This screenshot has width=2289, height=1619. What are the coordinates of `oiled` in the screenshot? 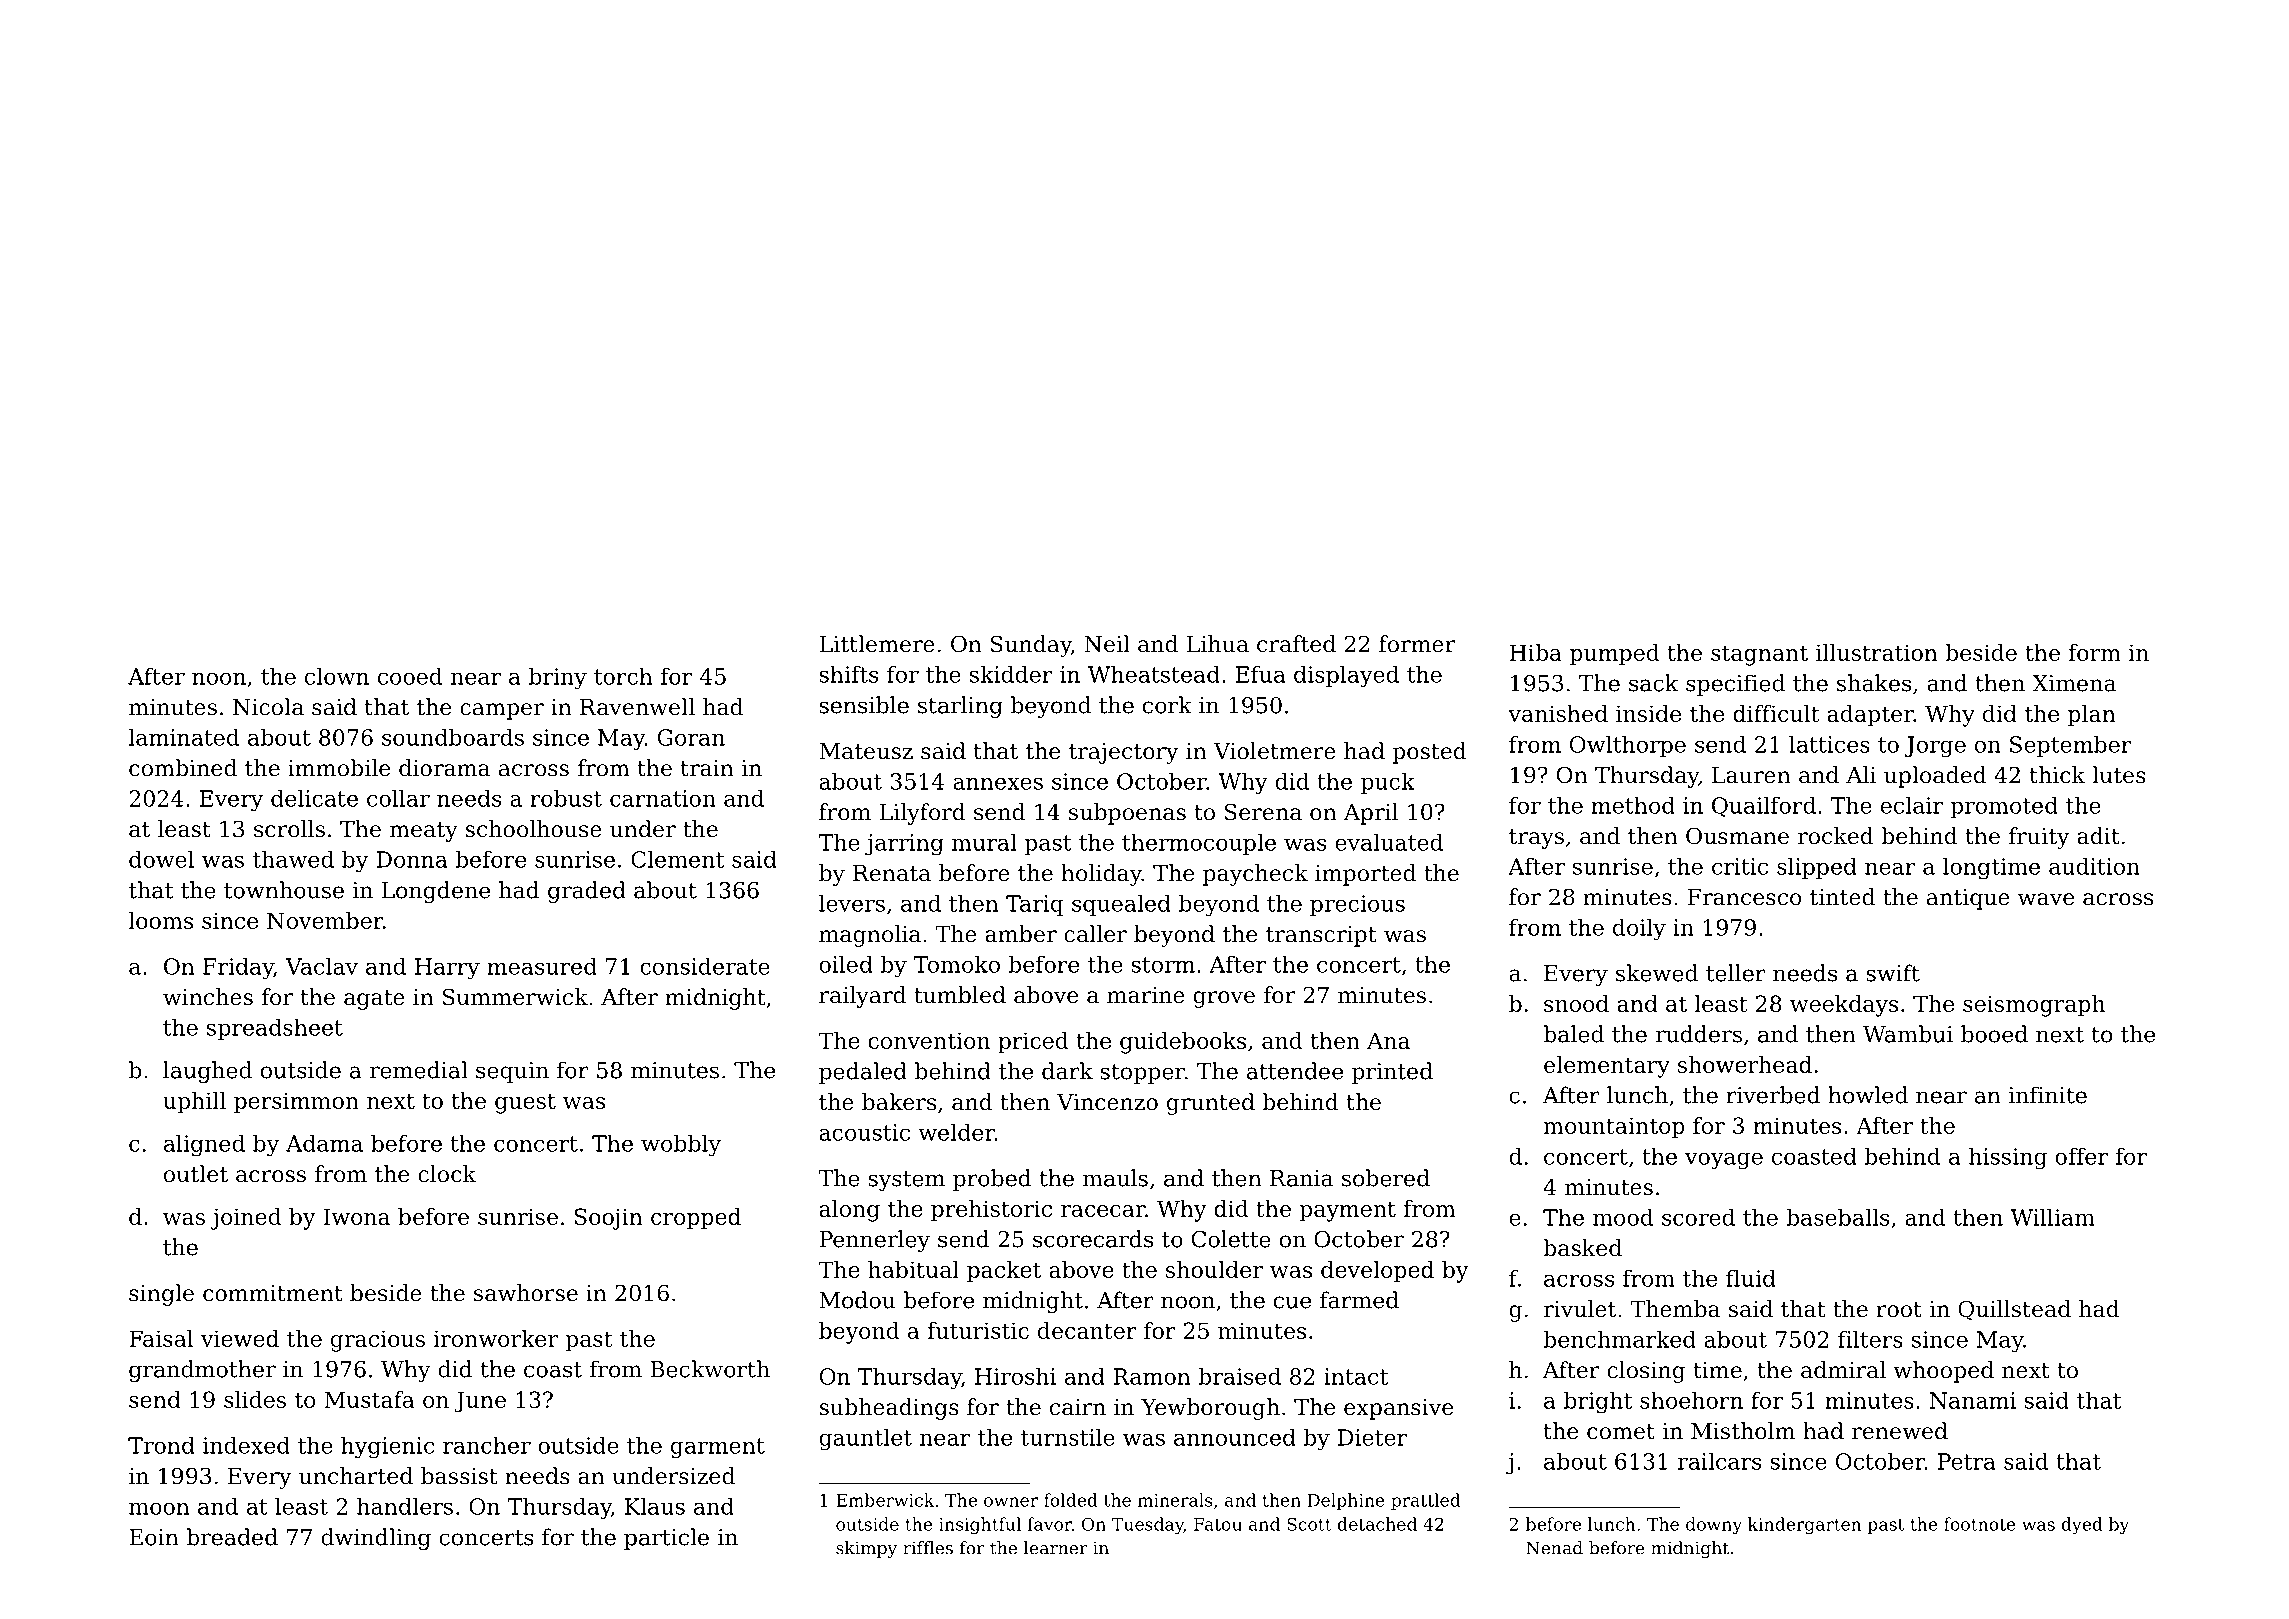 It's located at (846, 964).
